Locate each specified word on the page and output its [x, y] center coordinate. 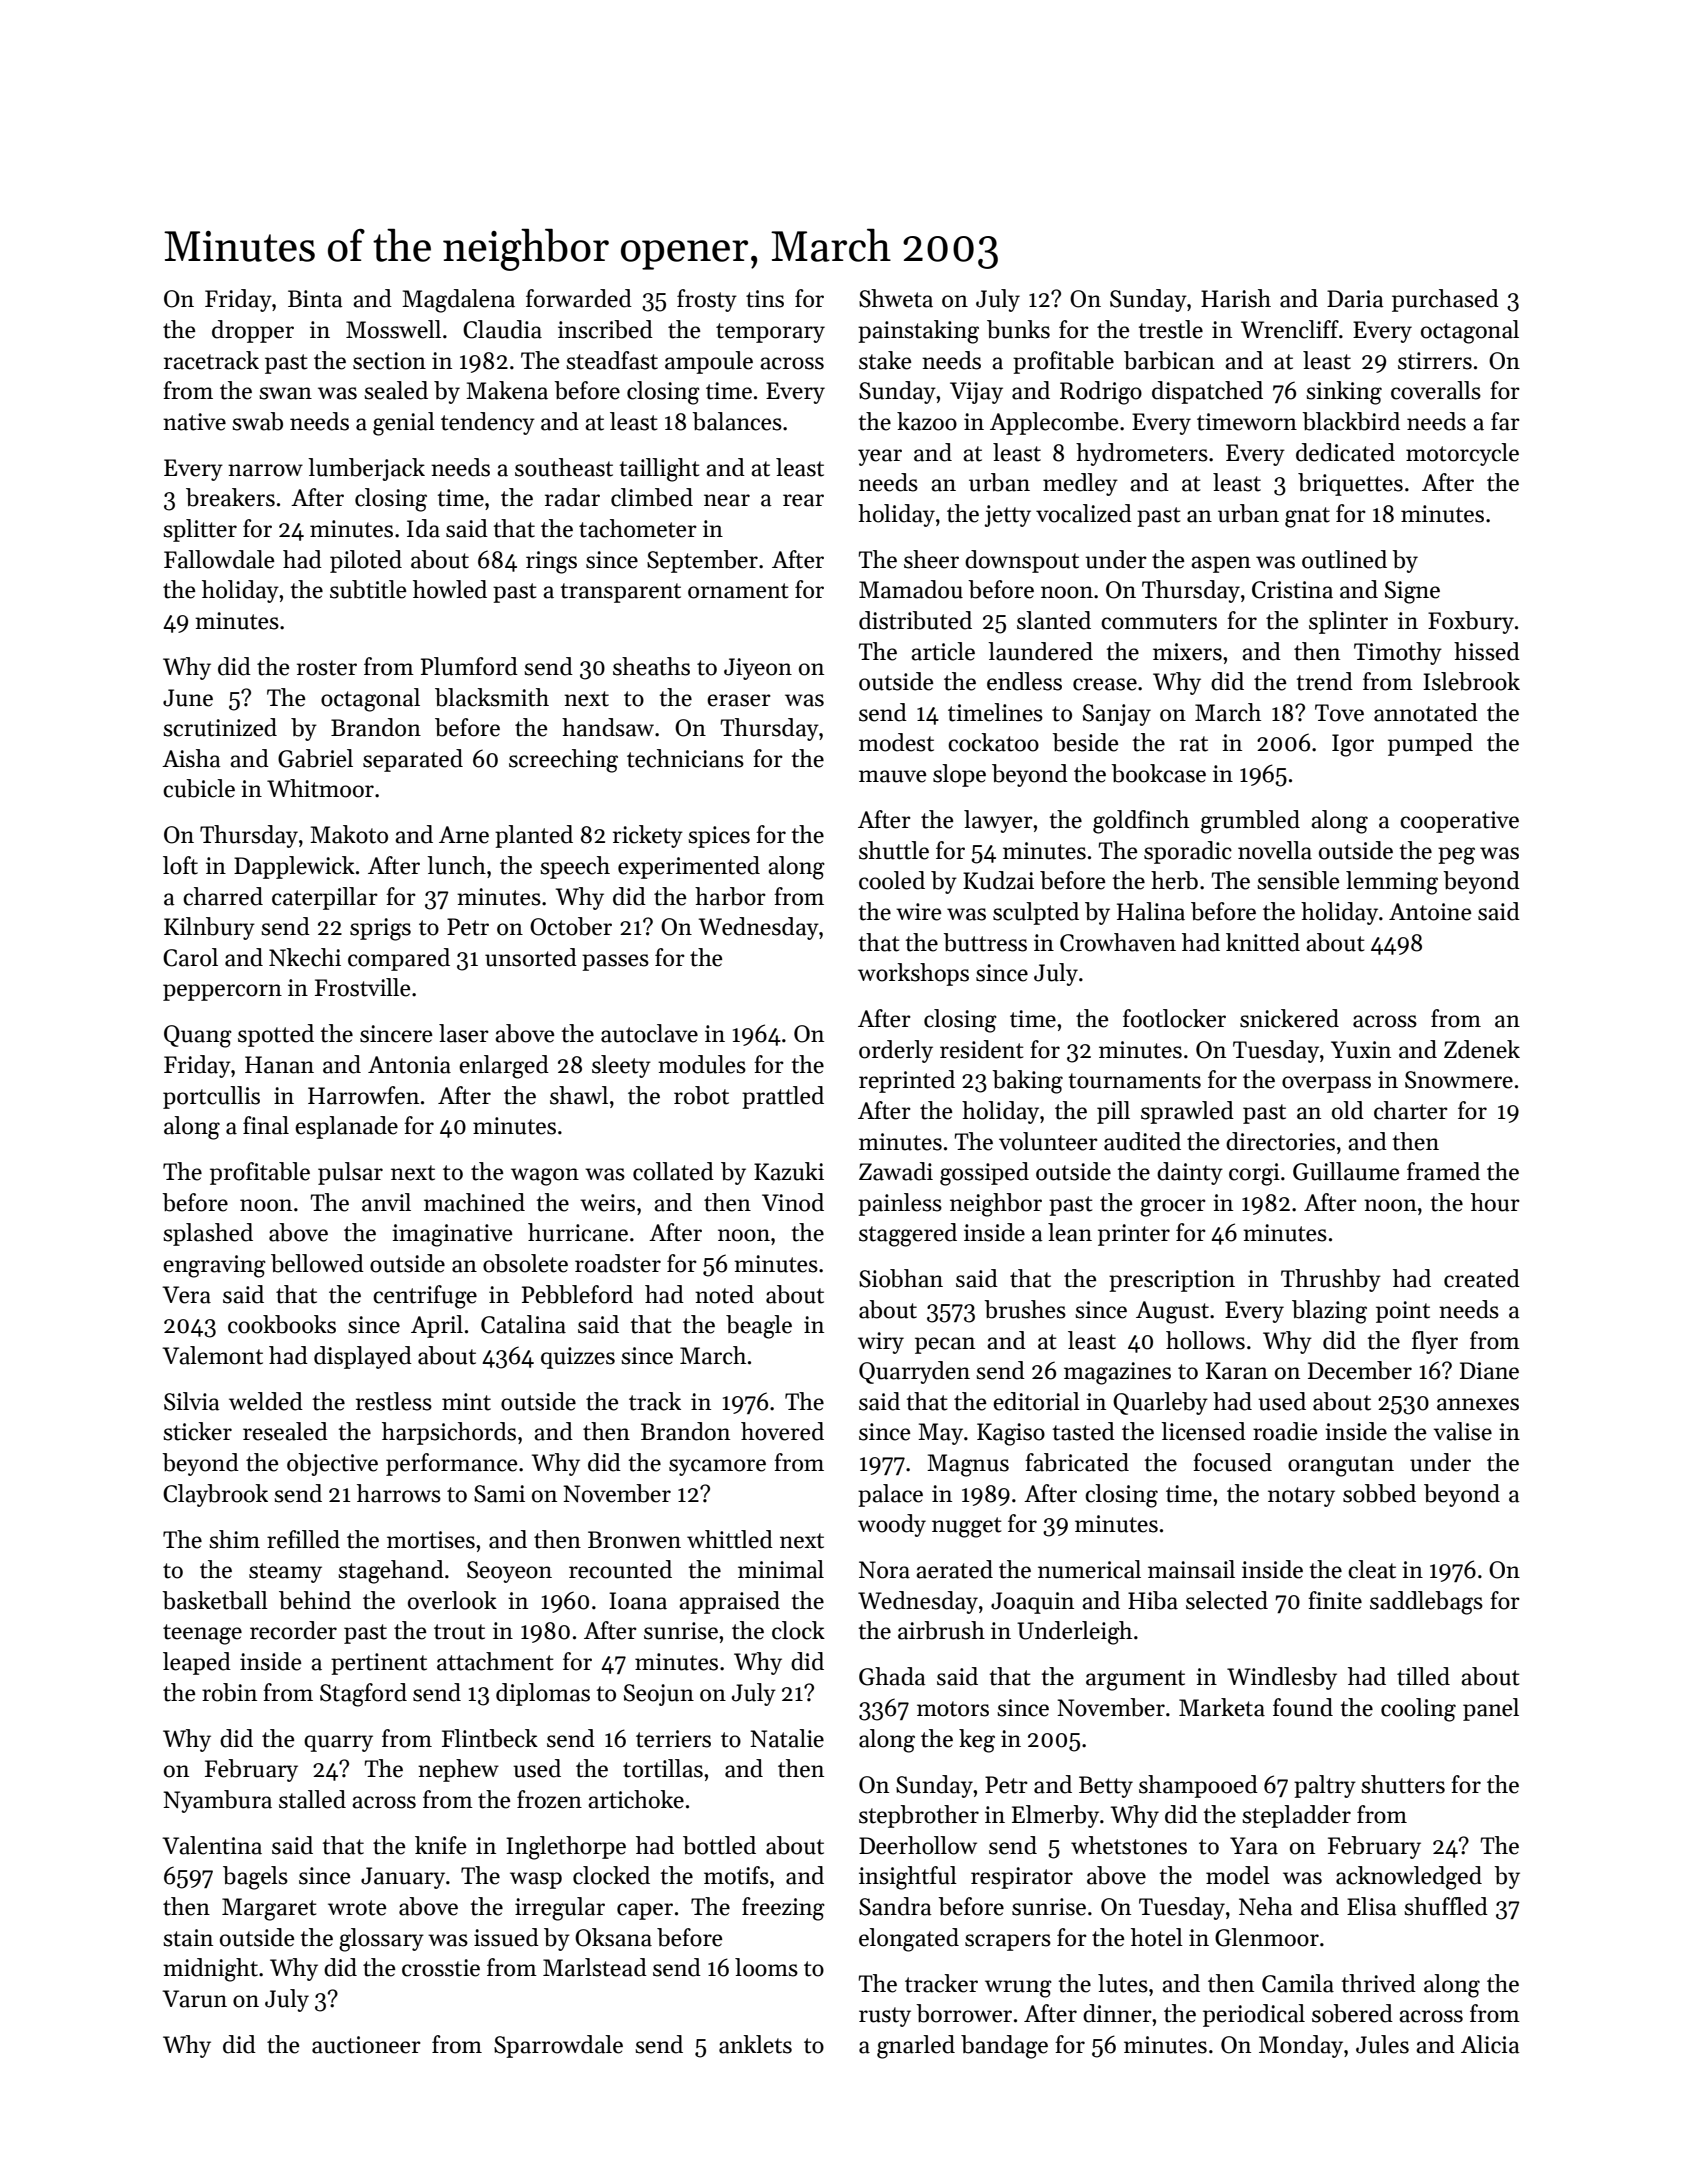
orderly [896, 1051]
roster [327, 668]
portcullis [211, 1097]
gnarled [916, 2047]
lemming [1392, 883]
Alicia [1490, 2044]
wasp [536, 1880]
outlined [1344, 559]
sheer [931, 559]
